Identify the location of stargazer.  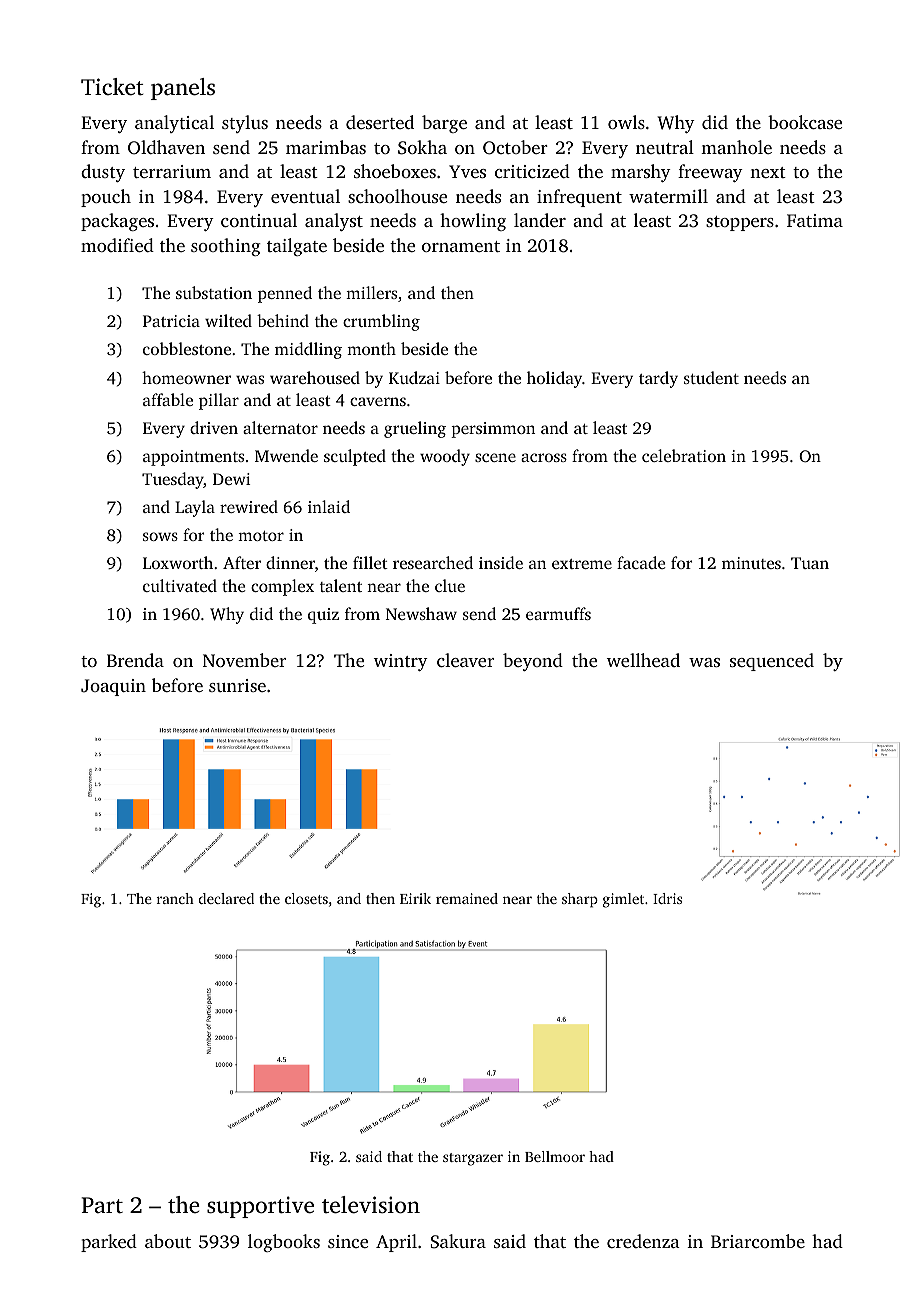
(473, 1159).
